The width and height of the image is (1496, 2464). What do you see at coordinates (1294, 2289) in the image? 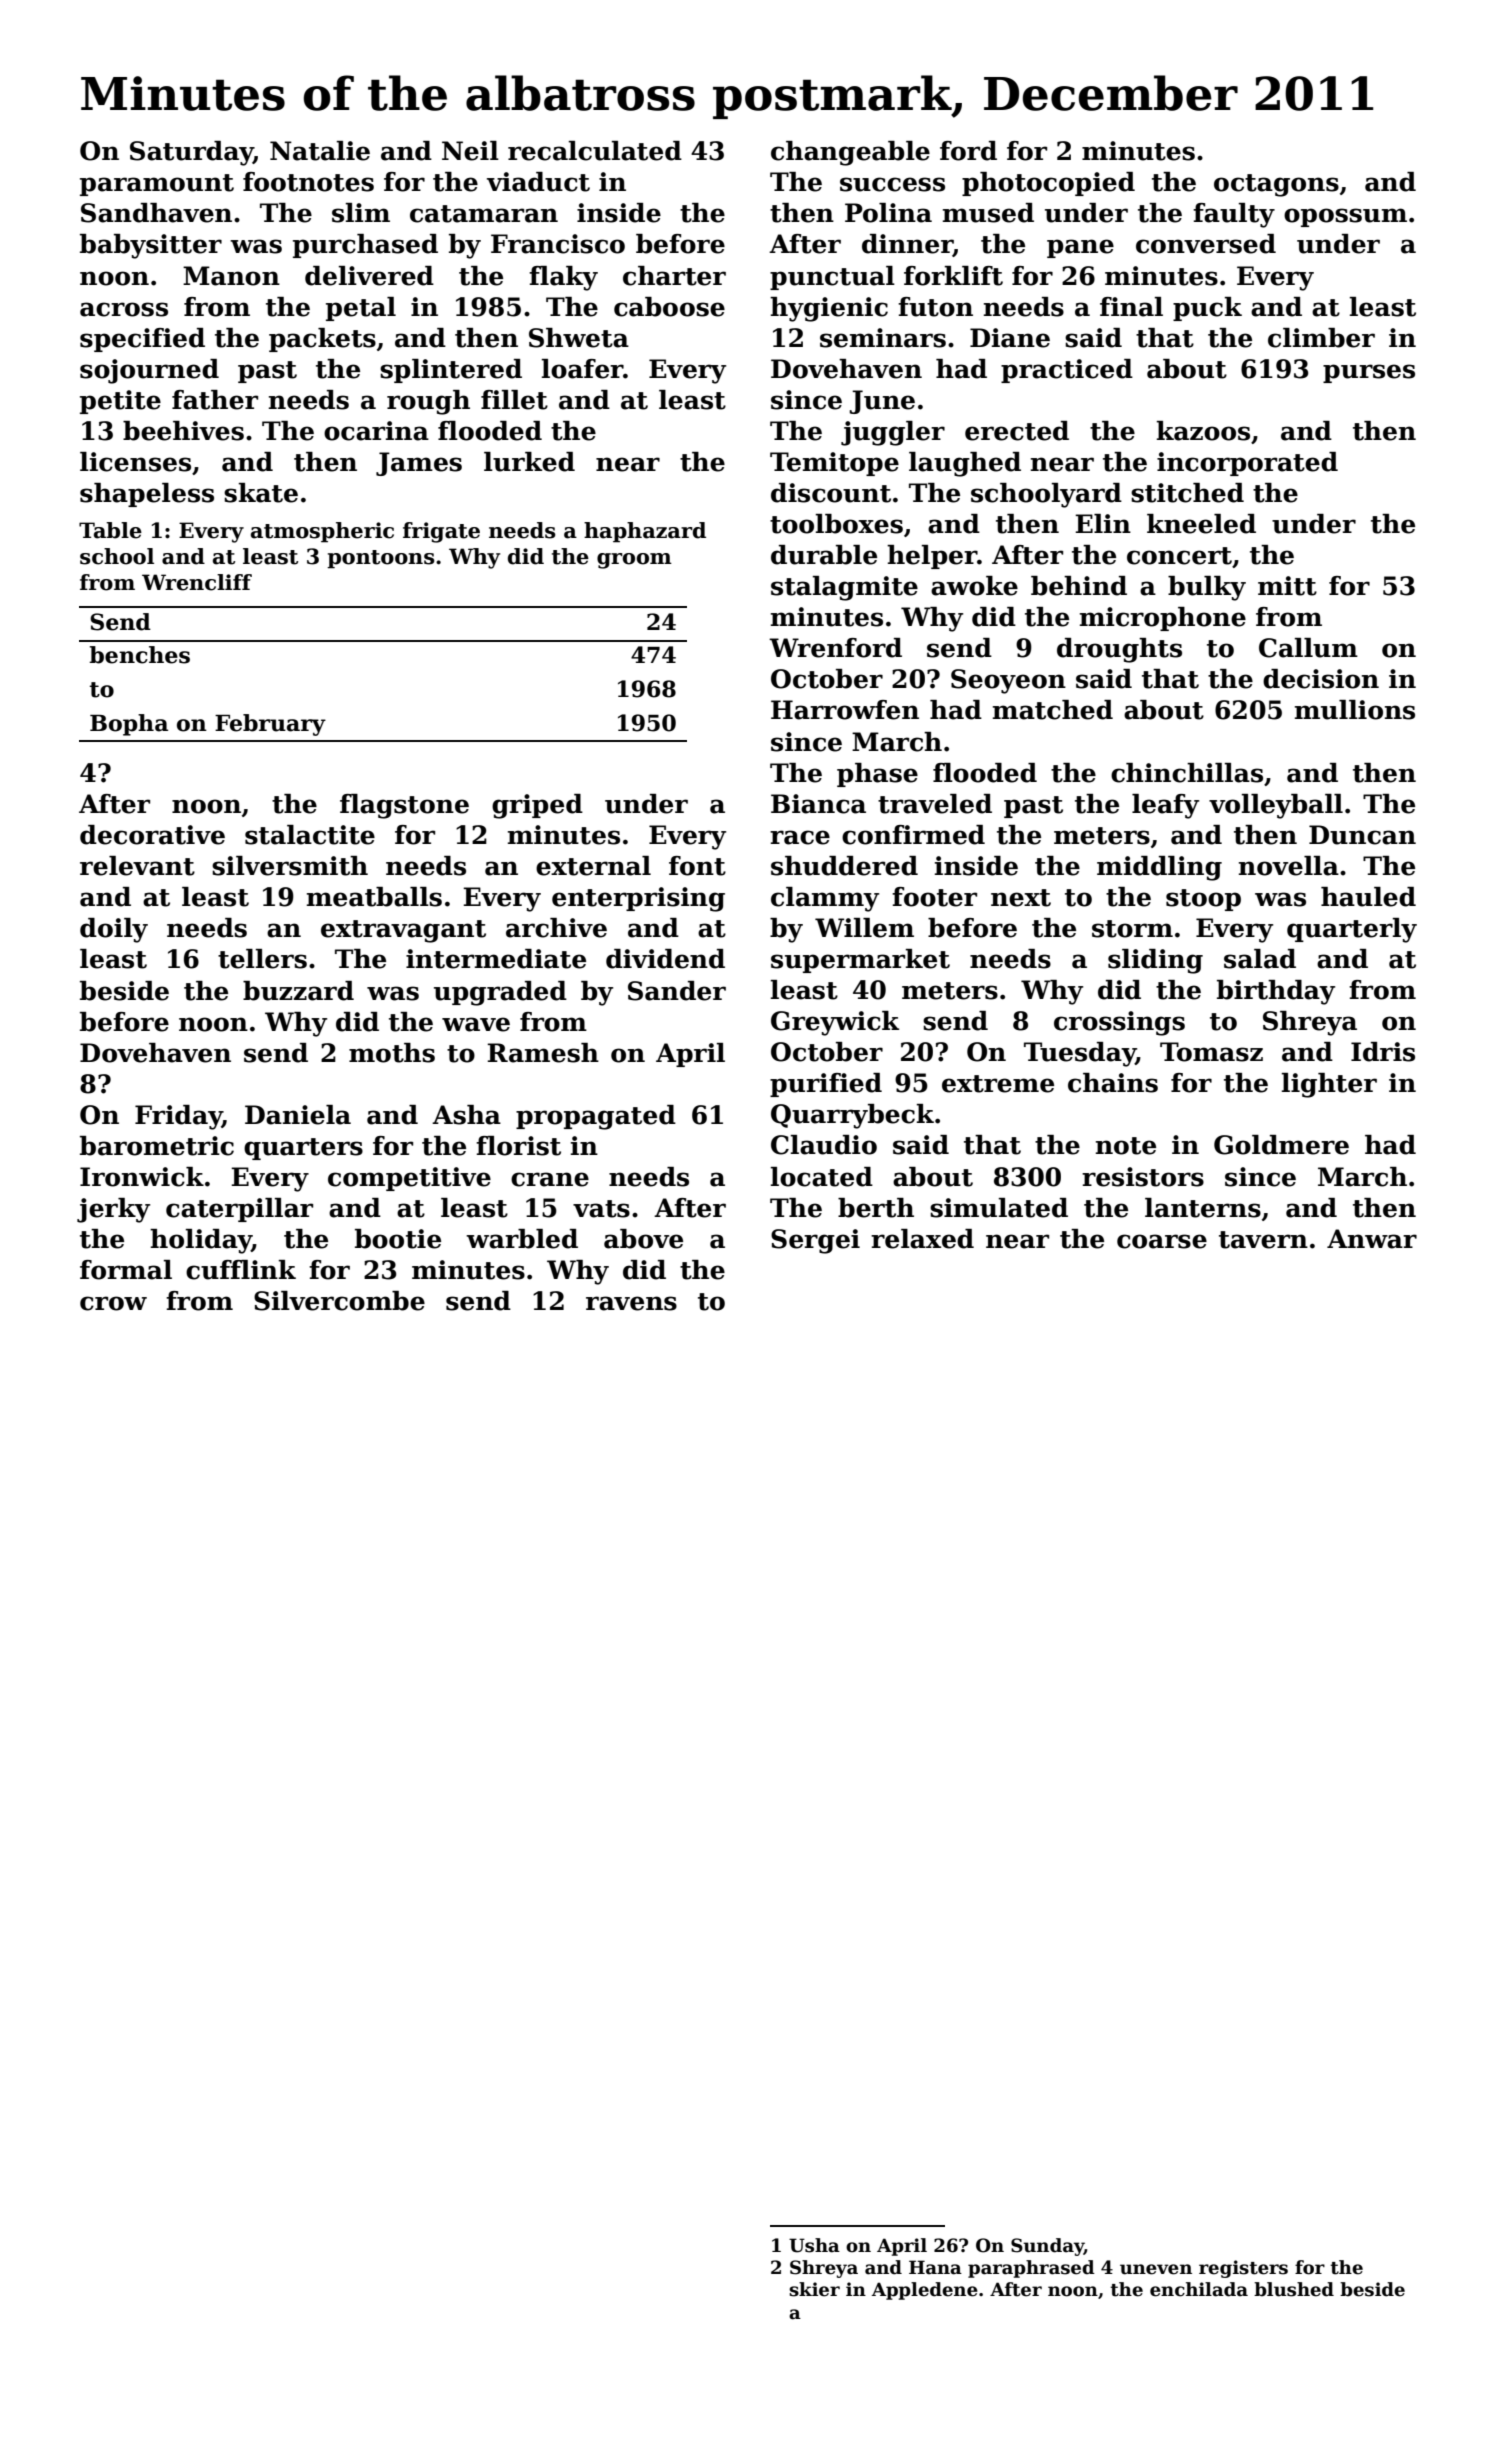
I see `blushed` at bounding box center [1294, 2289].
